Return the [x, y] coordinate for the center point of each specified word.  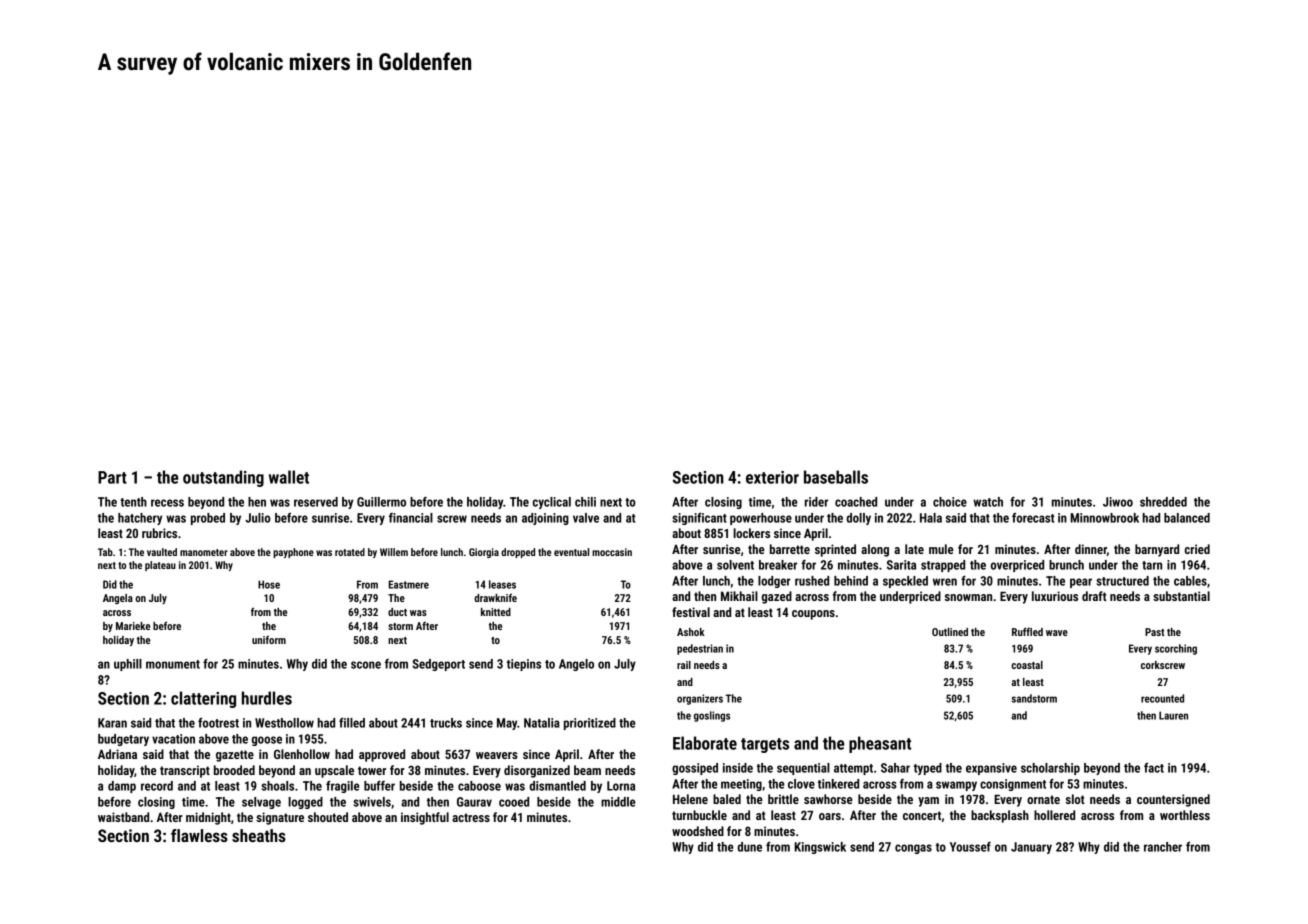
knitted [496, 612]
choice [950, 502]
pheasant [880, 744]
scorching [1176, 649]
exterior [772, 477]
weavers [497, 755]
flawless [199, 835]
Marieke [133, 626]
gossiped [695, 769]
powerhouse [761, 519]
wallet [289, 477]
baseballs [836, 477]
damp [122, 787]
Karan [112, 723]
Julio [258, 518]
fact [1154, 768]
